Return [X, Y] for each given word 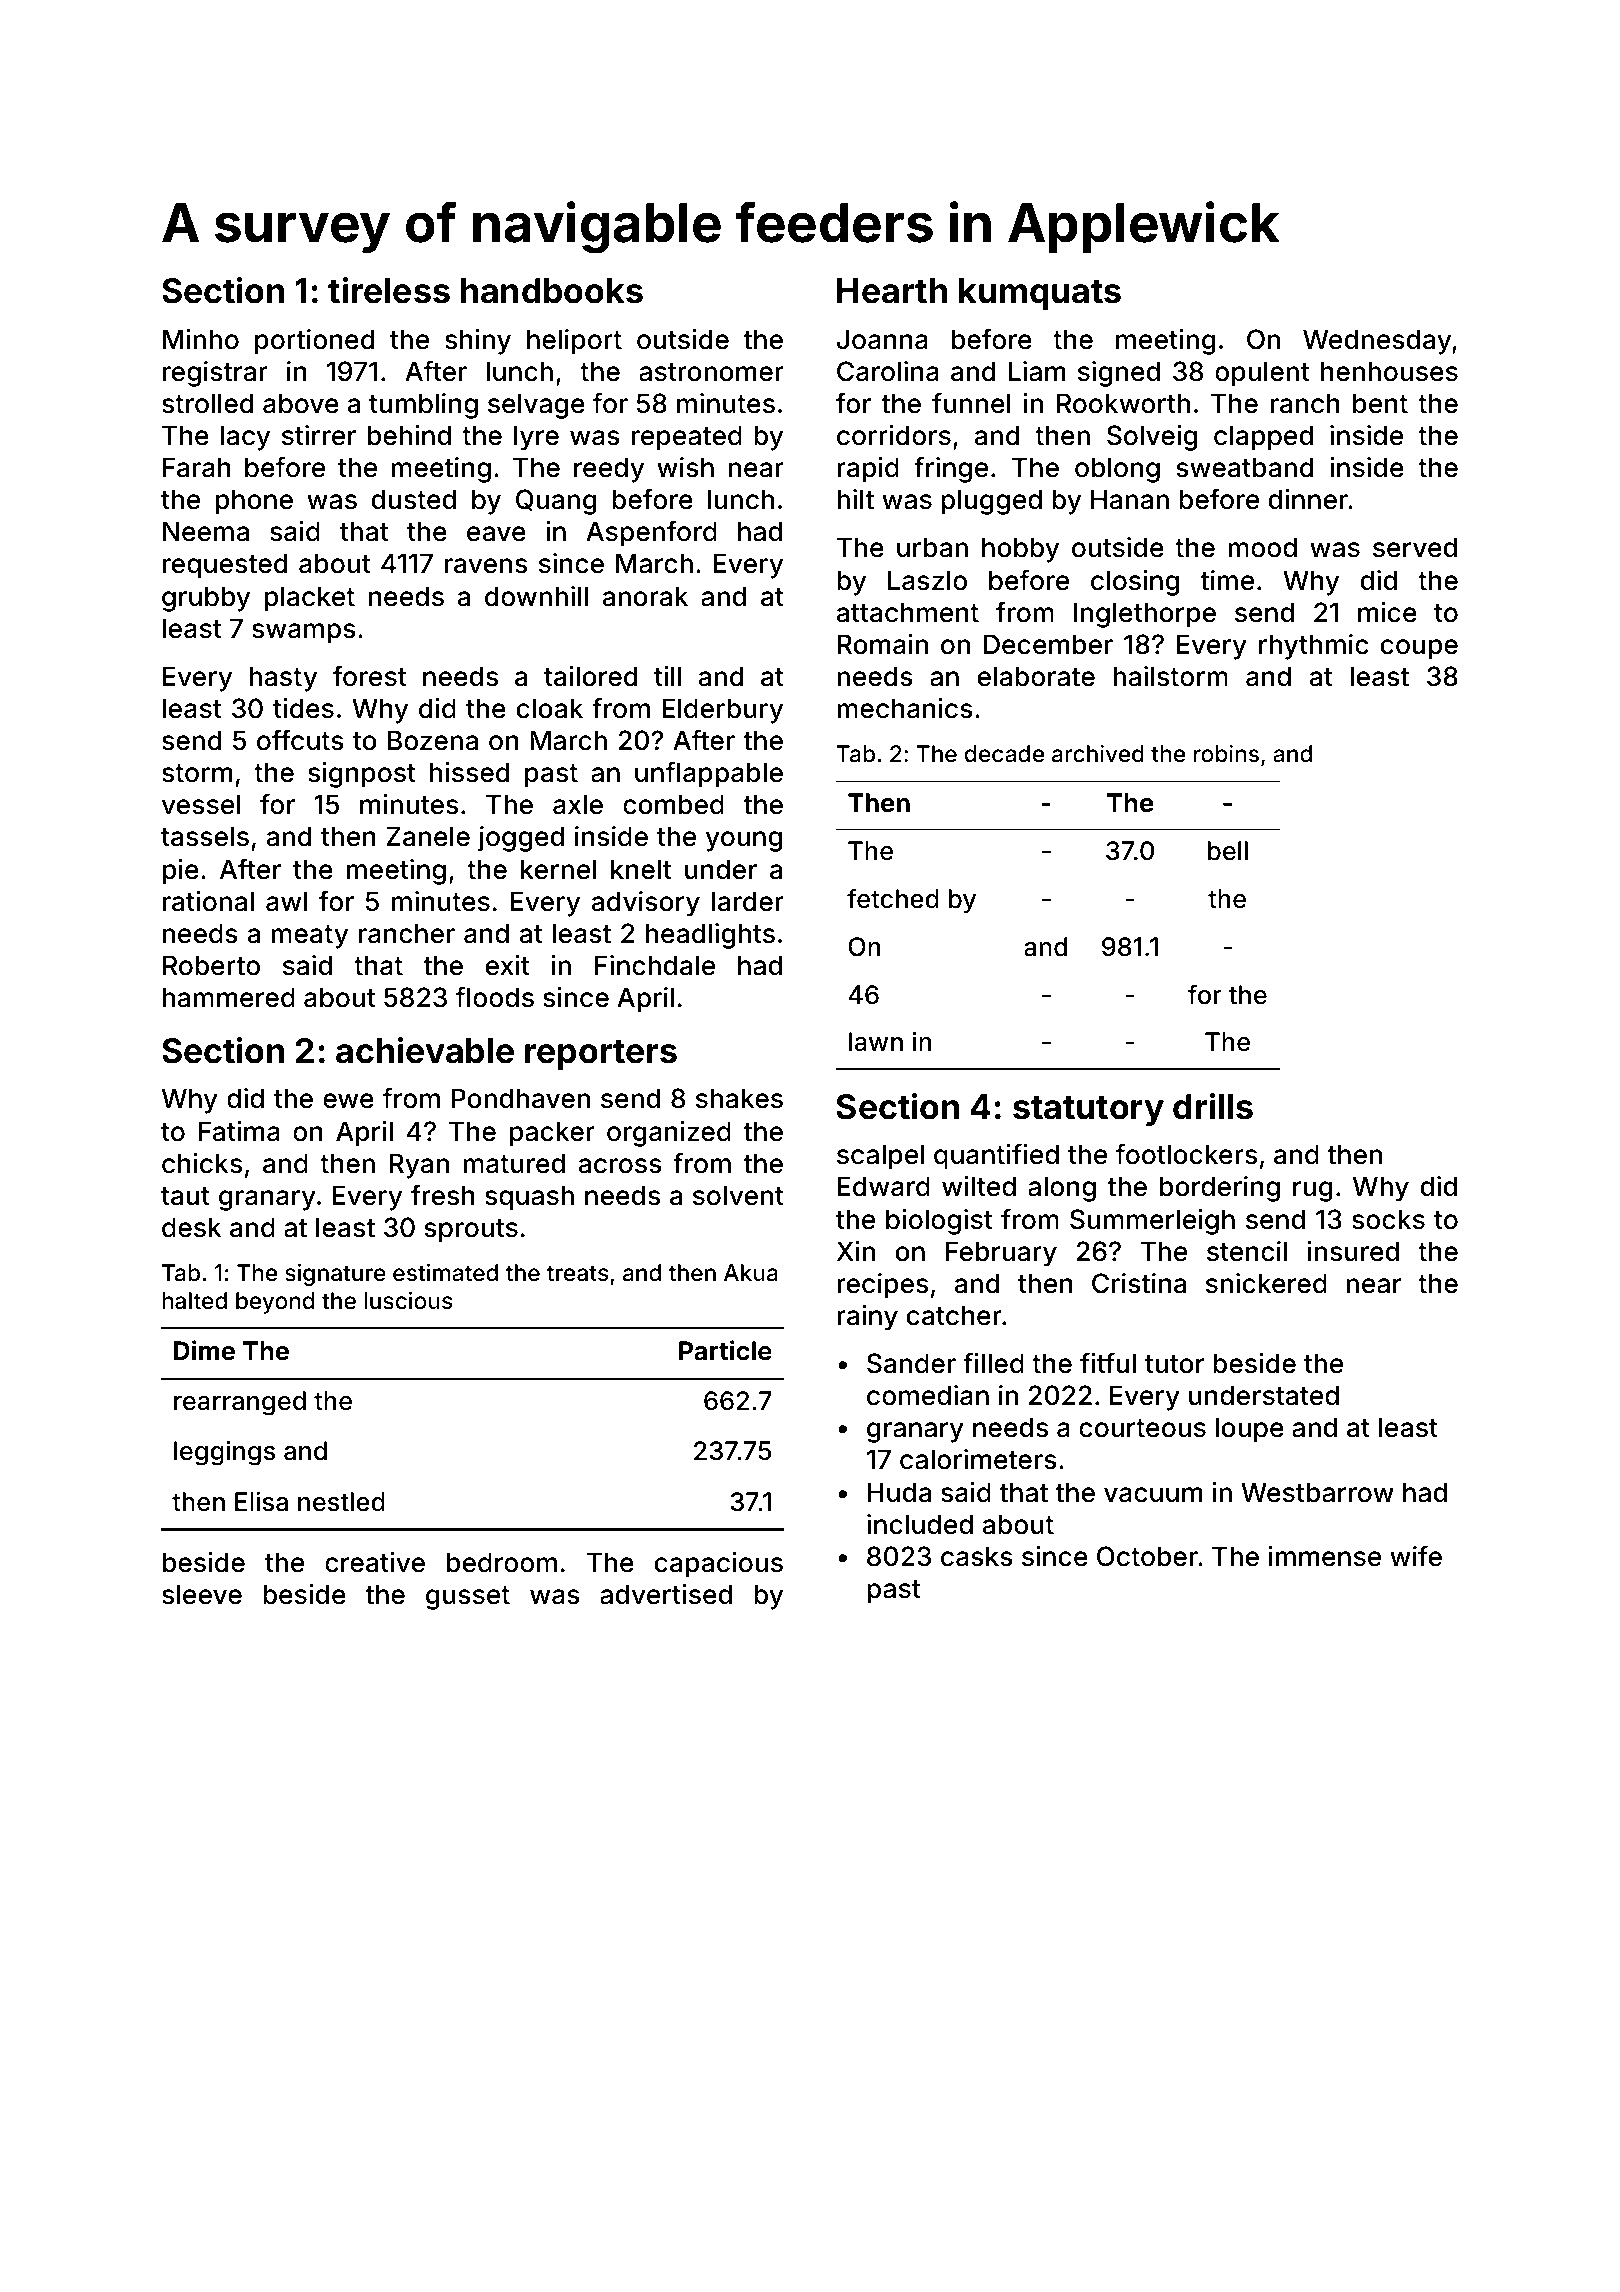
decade [1004, 754]
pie [181, 872]
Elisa [261, 1502]
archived [1098, 754]
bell [1228, 851]
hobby [1020, 550]
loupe [1250, 1430]
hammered [229, 997]
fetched [893, 898]
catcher [954, 1315]
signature [335, 1275]
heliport [574, 342]
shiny [478, 342]
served [1415, 547]
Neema [206, 531]
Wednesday [1377, 342]
